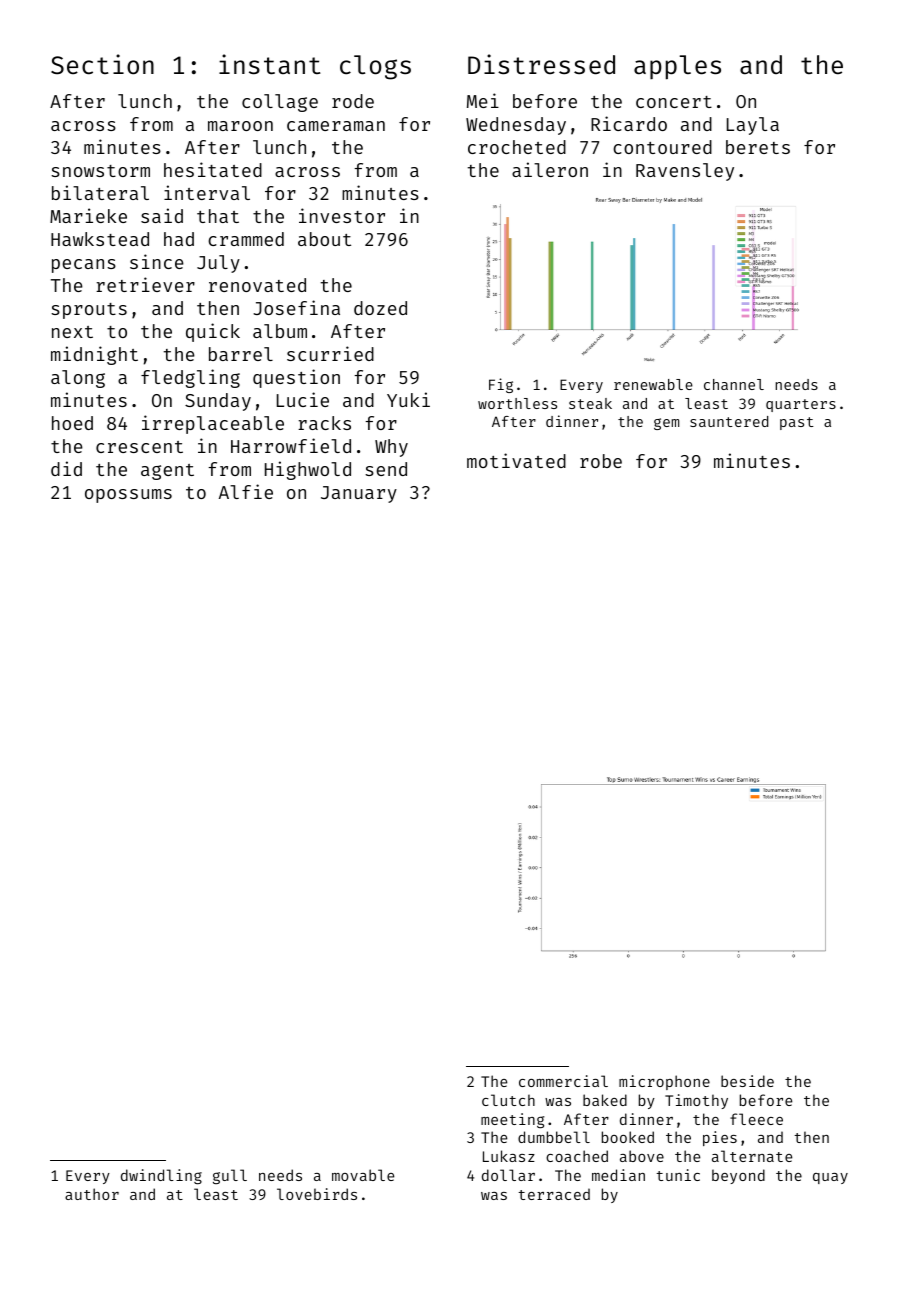 This image has height=1316, width=908. I want to click on snowstorm, so click(100, 171).
